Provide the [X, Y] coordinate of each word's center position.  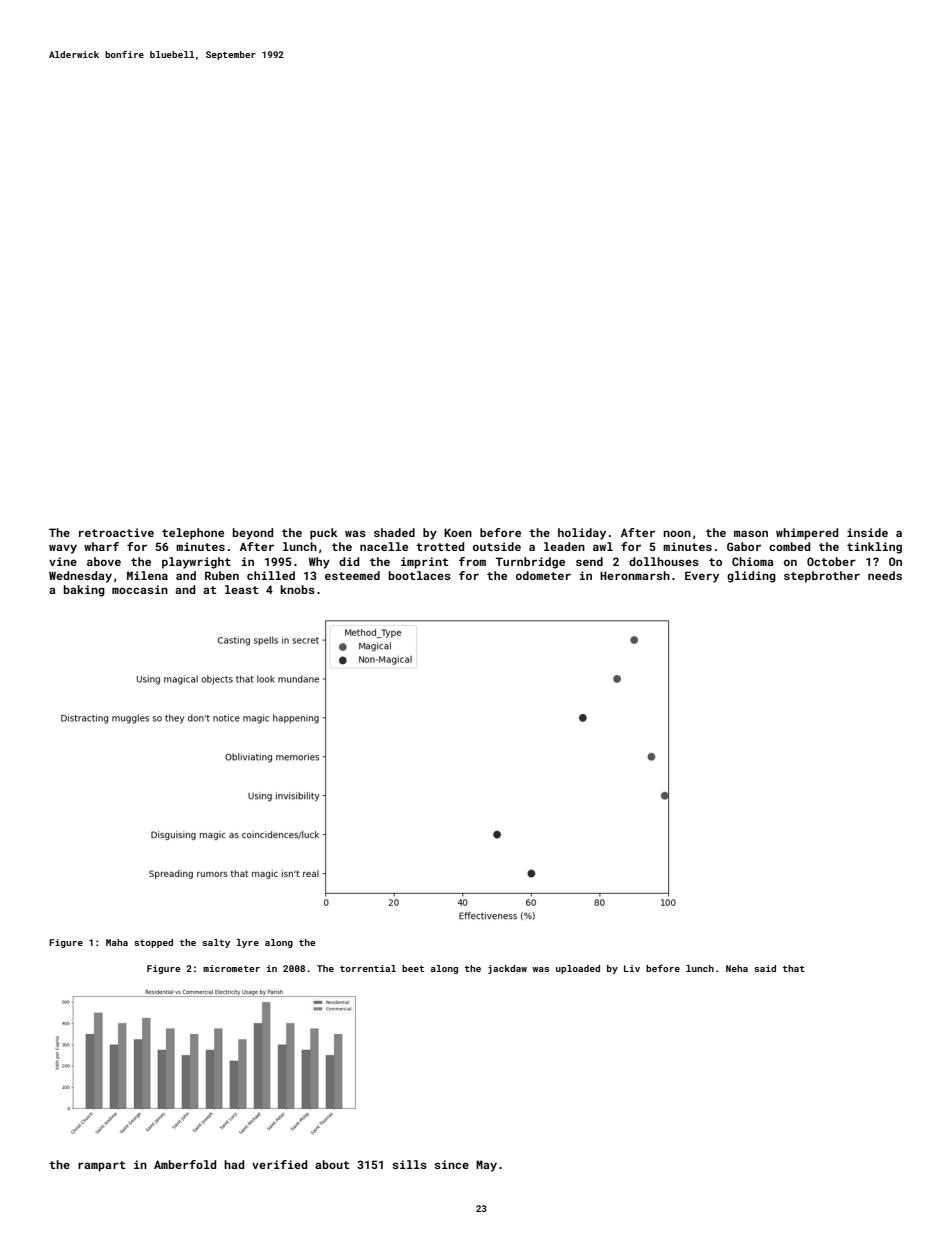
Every [702, 577]
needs [885, 575]
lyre [248, 943]
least [242, 589]
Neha [737, 968]
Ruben [222, 575]
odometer [543, 575]
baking [84, 591]
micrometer [231, 968]
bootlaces [420, 575]
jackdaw [507, 969]
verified [279, 1164]
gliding [751, 577]
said [765, 968]
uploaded [578, 969]
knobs [297, 589]
